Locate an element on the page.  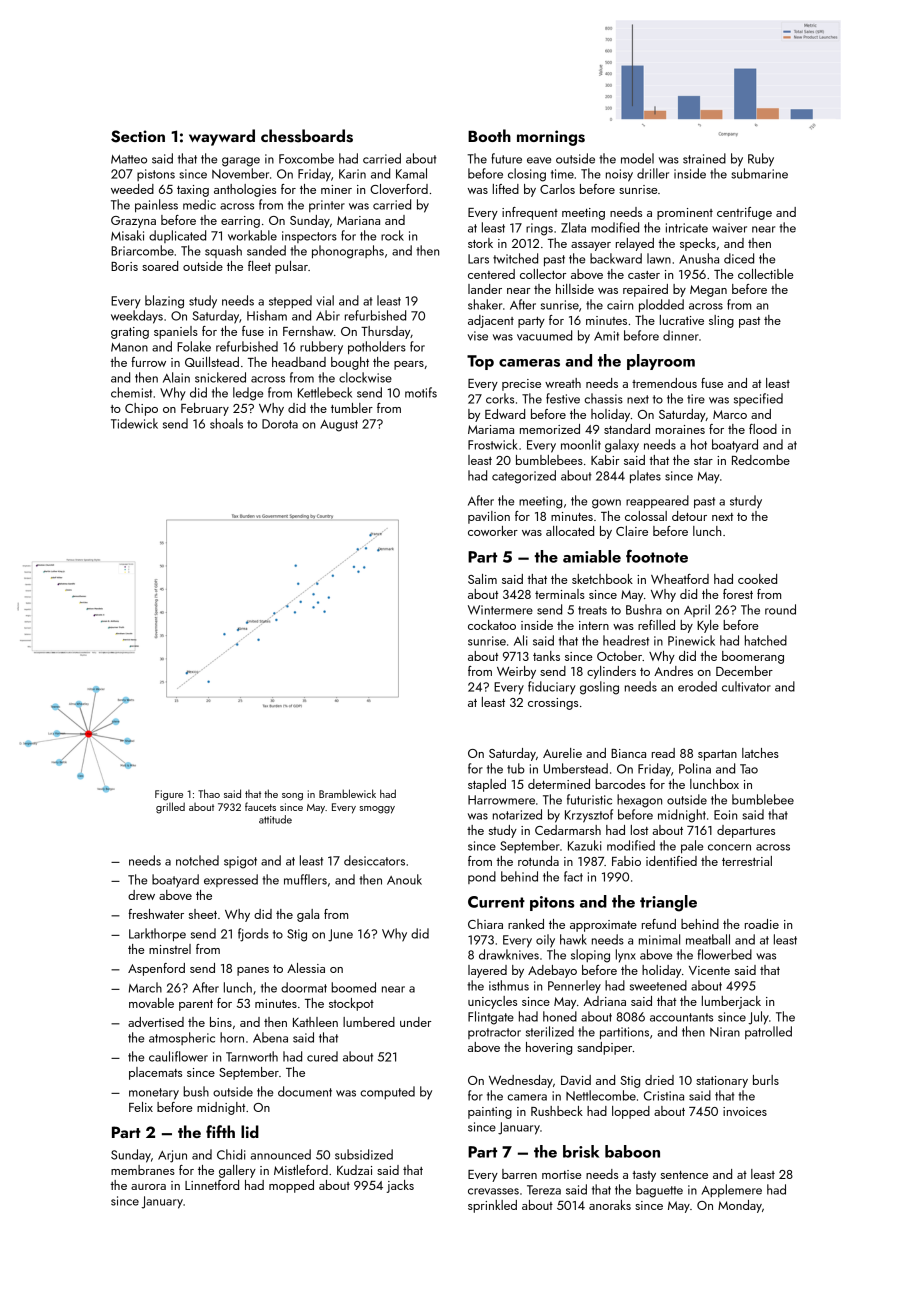
forest is located at coordinates (738, 594).
